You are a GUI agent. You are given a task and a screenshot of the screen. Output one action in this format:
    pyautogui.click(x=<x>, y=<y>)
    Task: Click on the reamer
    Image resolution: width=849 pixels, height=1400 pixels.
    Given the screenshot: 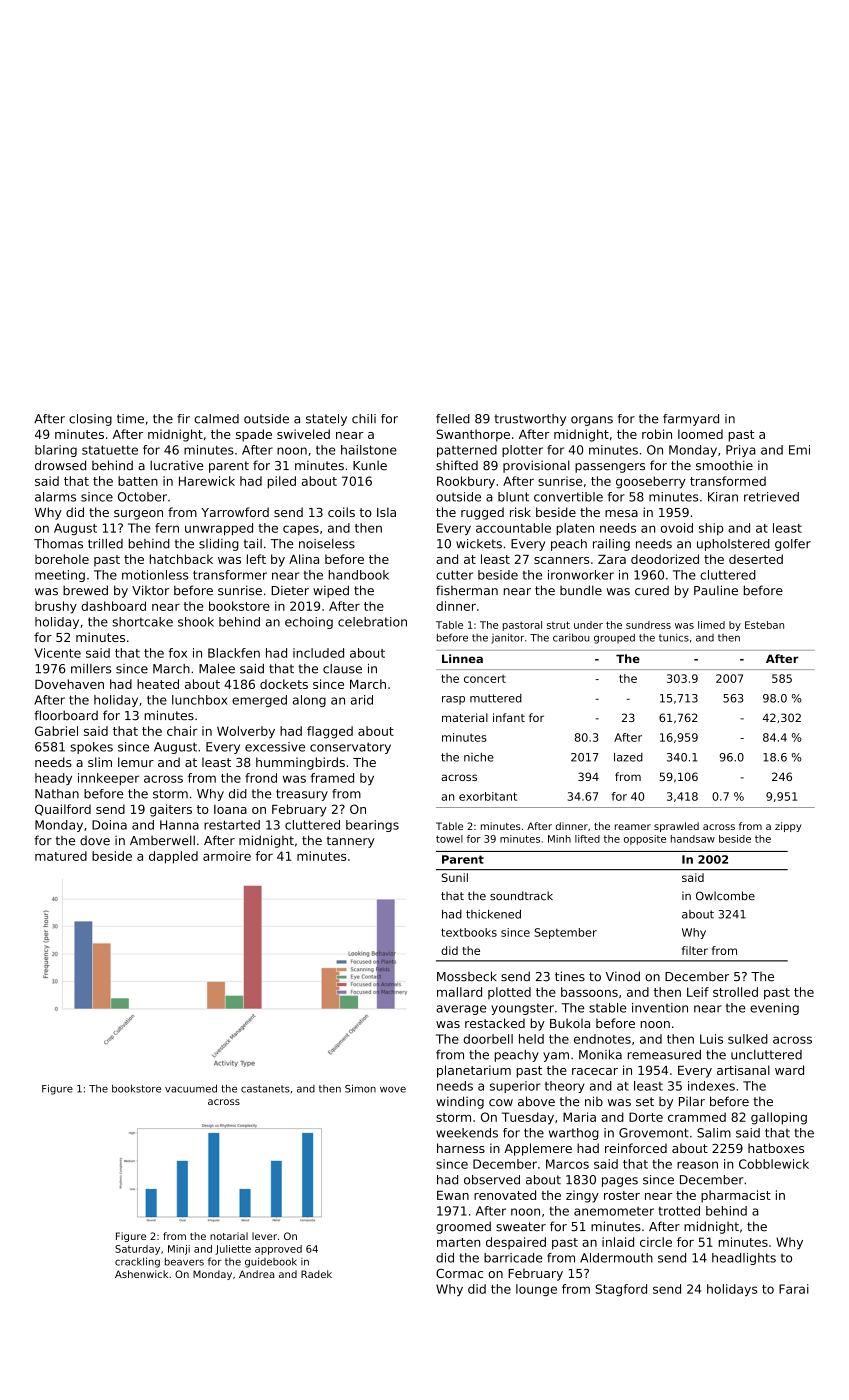 What is the action you would take?
    pyautogui.click(x=633, y=827)
